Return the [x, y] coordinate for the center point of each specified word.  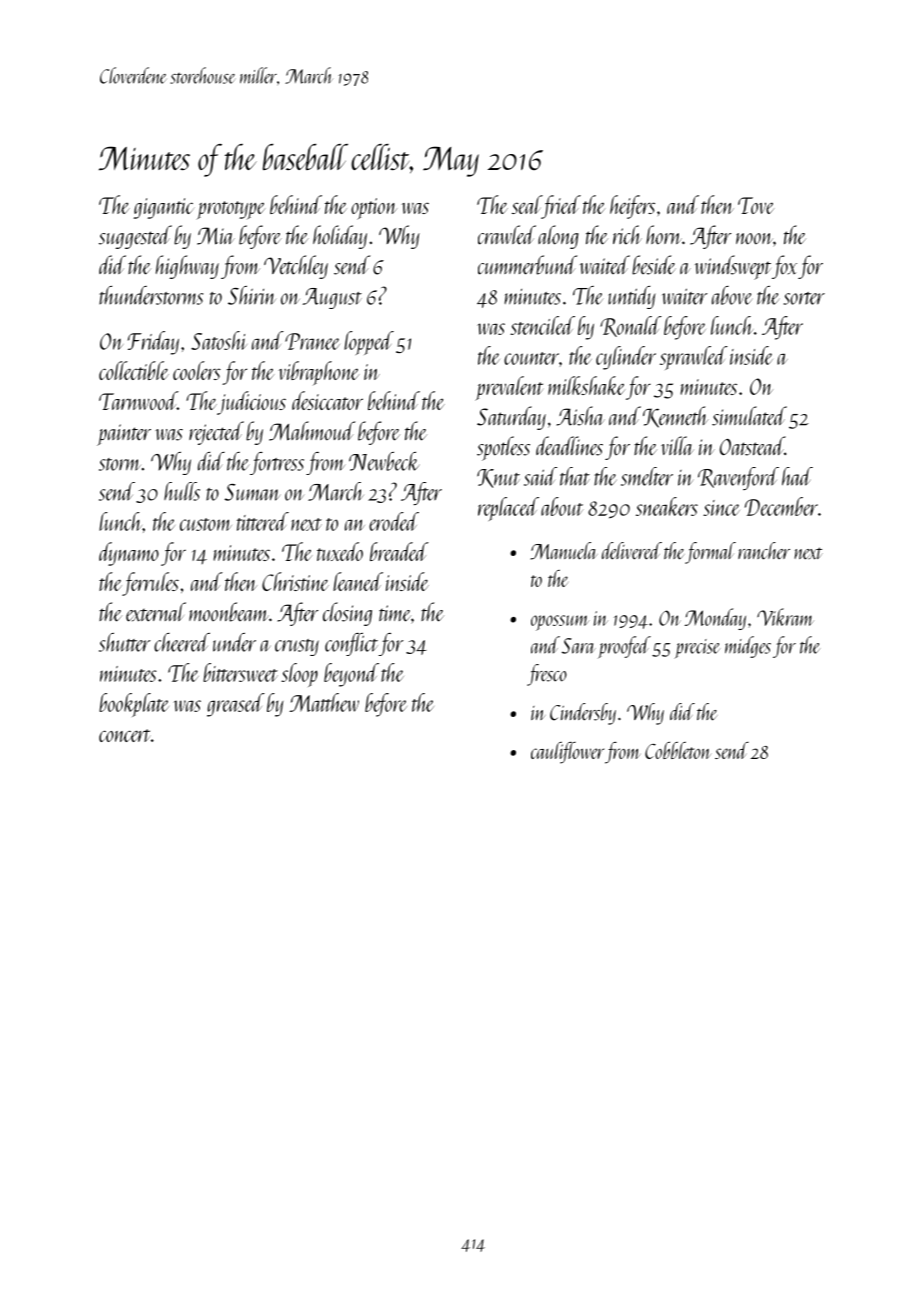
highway [187, 267]
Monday [715, 619]
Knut [498, 478]
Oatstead [752, 446]
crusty [297, 647]
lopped [369, 343]
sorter [804, 298]
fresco [547, 675]
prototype [230, 210]
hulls [182, 491]
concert [124, 735]
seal [527, 204]
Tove [756, 205]
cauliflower [567, 753]
